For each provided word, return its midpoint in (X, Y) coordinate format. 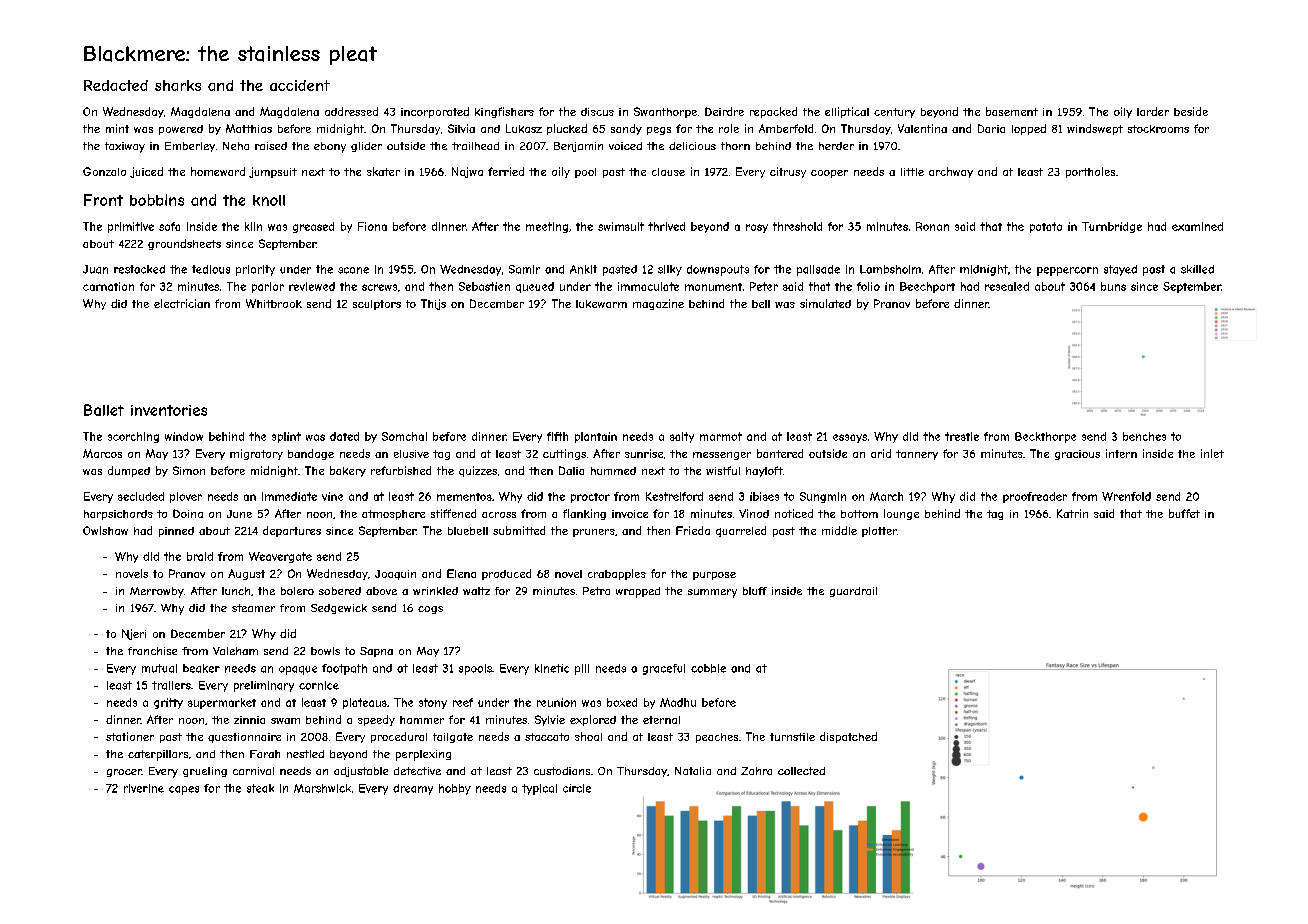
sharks (178, 85)
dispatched (848, 737)
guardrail (853, 592)
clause (668, 172)
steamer (253, 608)
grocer (124, 773)
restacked (139, 269)
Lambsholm (890, 269)
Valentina (922, 128)
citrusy (788, 172)
